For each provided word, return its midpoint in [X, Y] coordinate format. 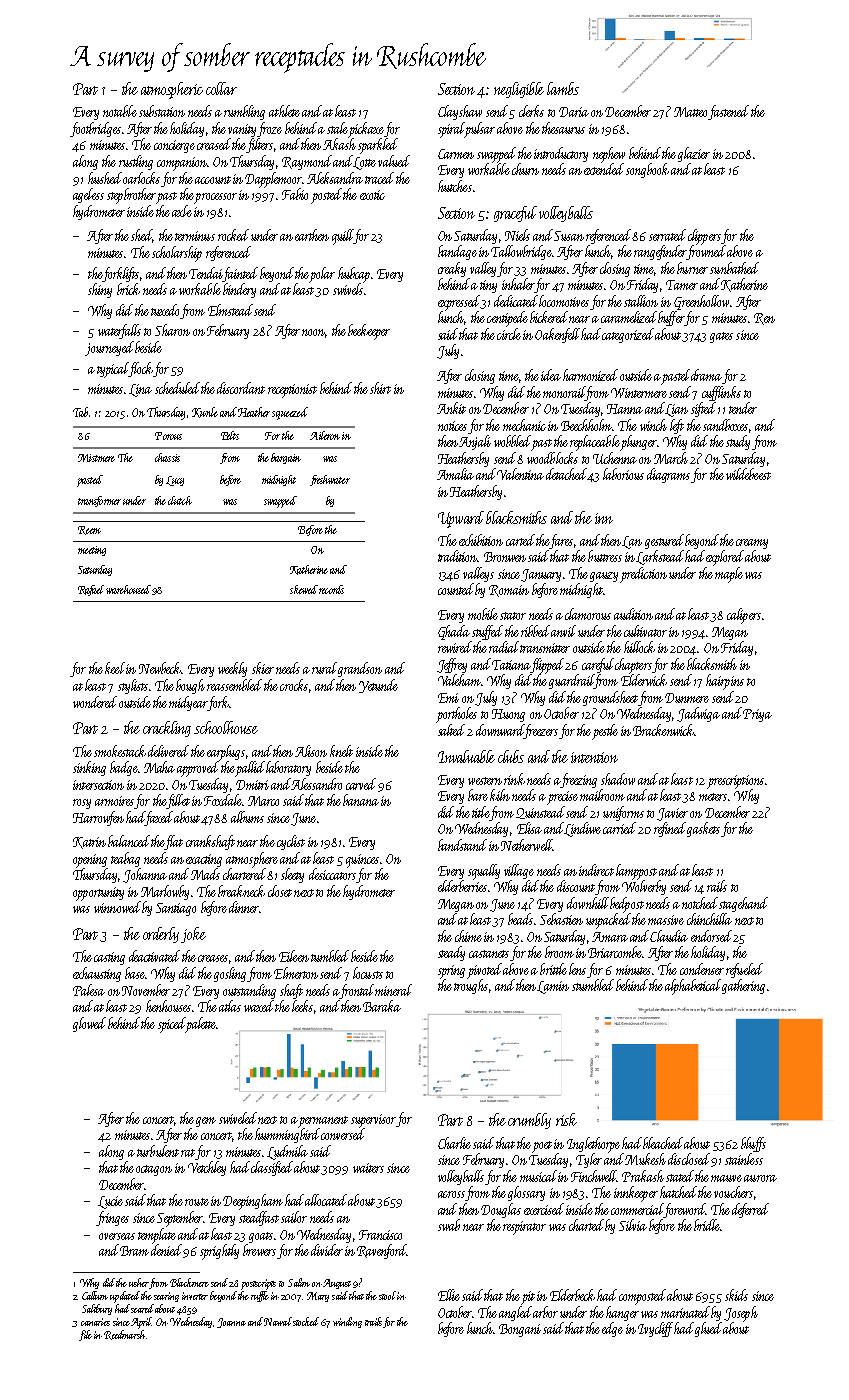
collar [221, 88]
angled [515, 1313]
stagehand [743, 904]
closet [280, 891]
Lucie [110, 1202]
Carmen [456, 154]
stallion [641, 301]
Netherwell [526, 845]
